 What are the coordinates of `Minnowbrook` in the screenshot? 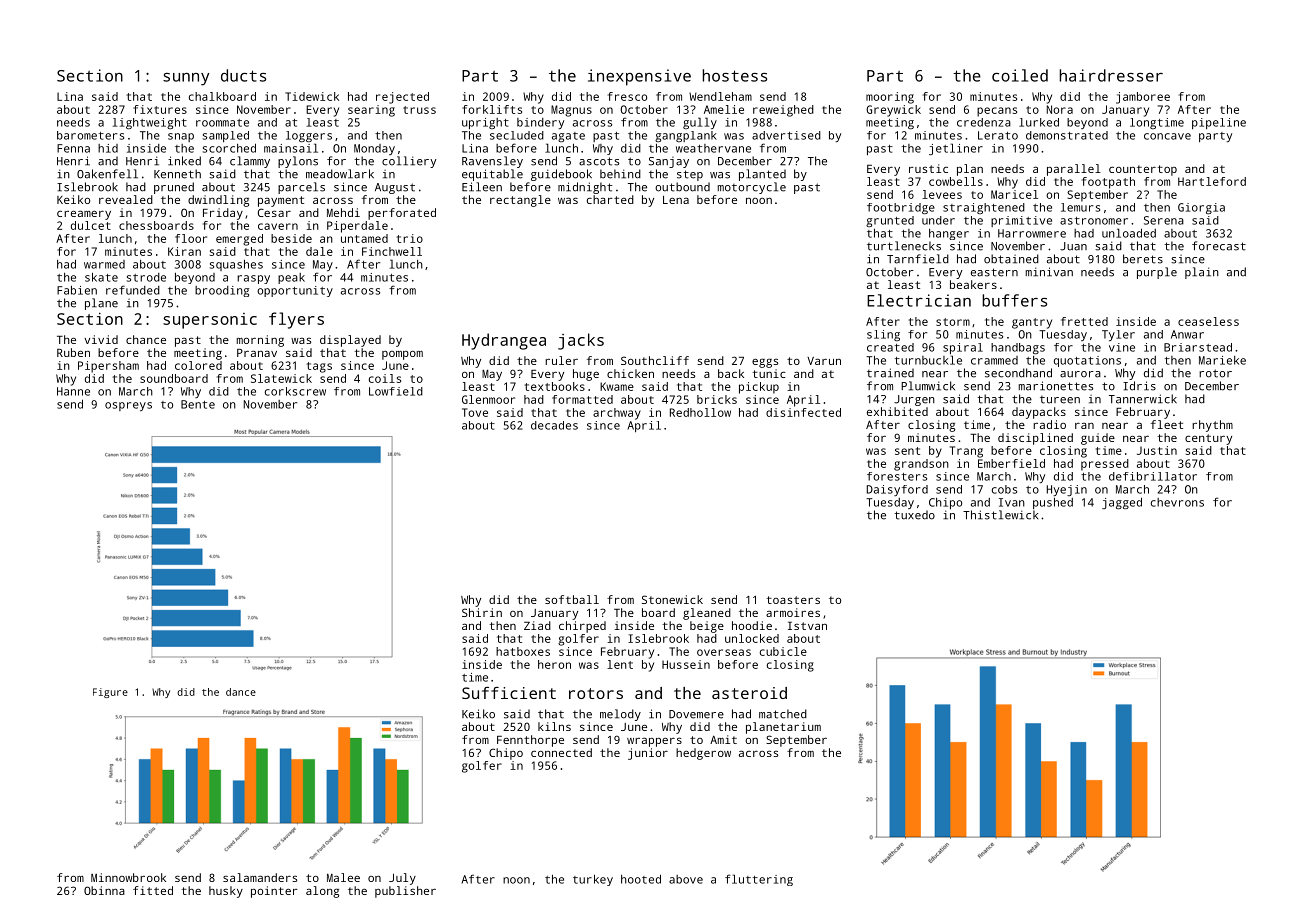 It's located at (128, 877).
